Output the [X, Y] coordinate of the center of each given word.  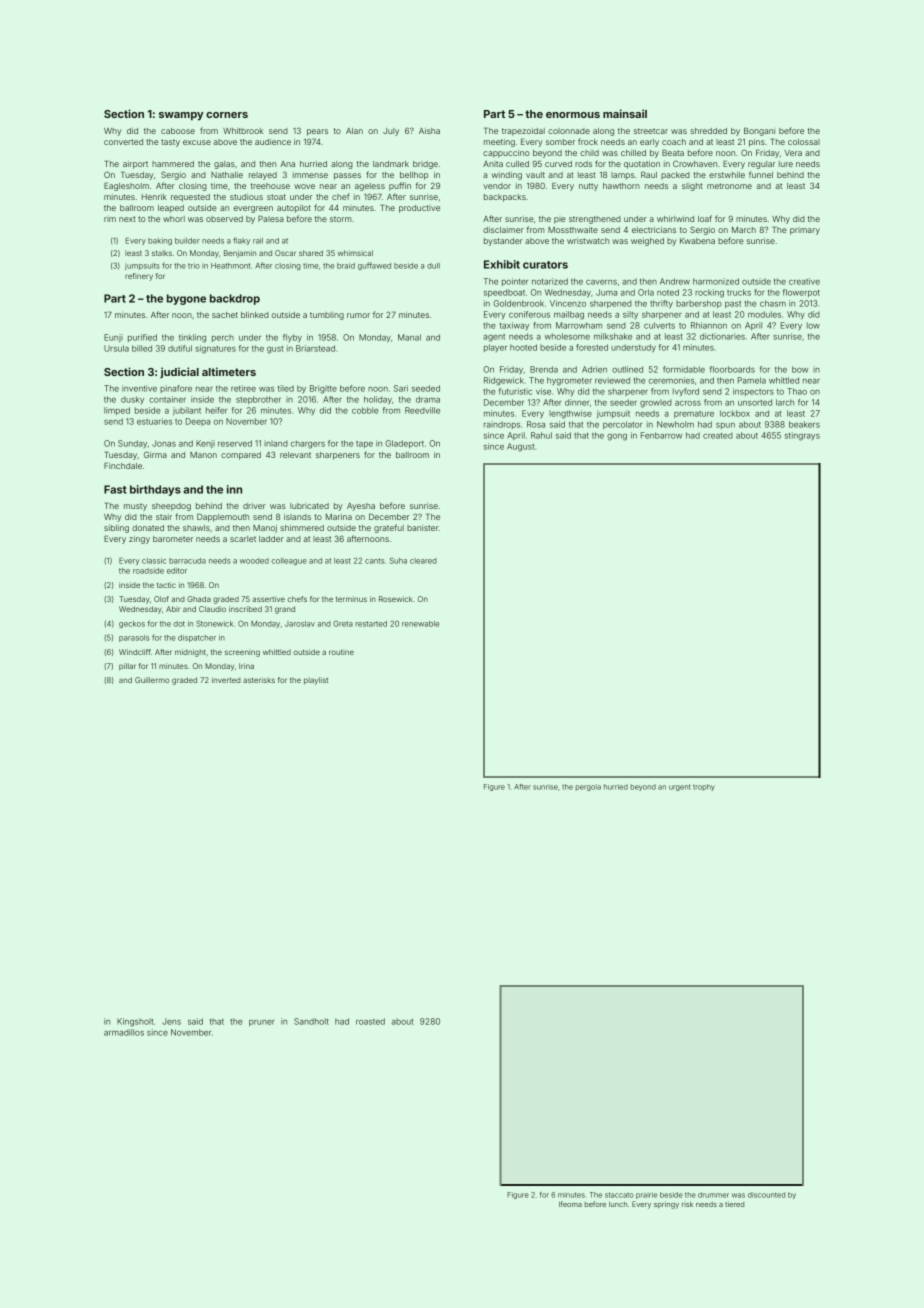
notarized [550, 281]
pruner [262, 1023]
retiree [243, 388]
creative [804, 281]
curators [545, 265]
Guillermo [152, 680]
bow [800, 369]
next [127, 219]
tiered [734, 1204]
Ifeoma [570, 1204]
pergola [588, 787]
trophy [704, 787]
